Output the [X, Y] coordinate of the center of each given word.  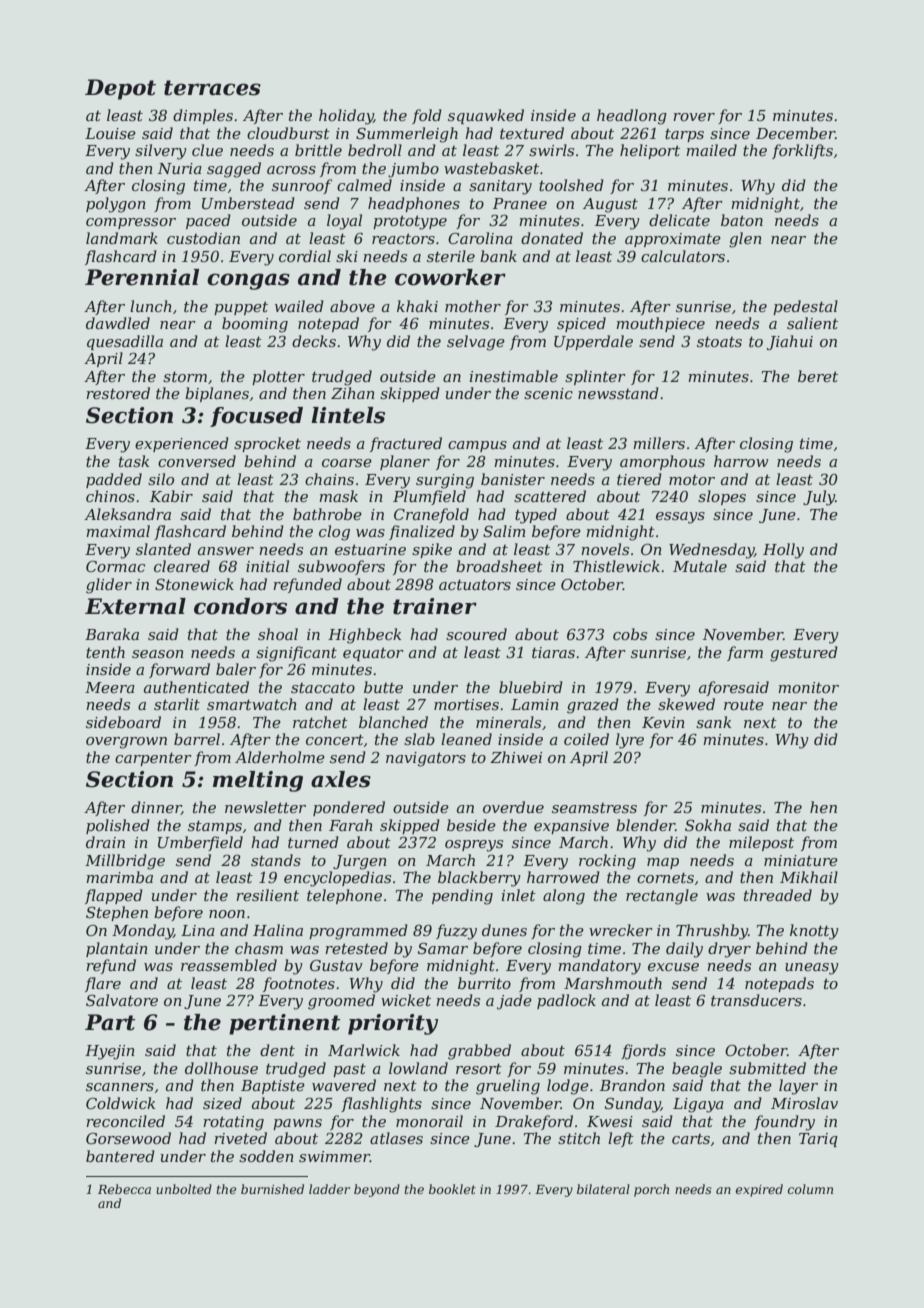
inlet [519, 895]
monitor [808, 687]
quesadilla [125, 342]
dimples [203, 116]
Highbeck [364, 636]
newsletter [265, 807]
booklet [452, 1189]
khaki [417, 306]
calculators [683, 256]
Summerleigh [407, 135]
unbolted [184, 1189]
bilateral [603, 1189]
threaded [778, 895]
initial [267, 566]
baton [742, 220]
